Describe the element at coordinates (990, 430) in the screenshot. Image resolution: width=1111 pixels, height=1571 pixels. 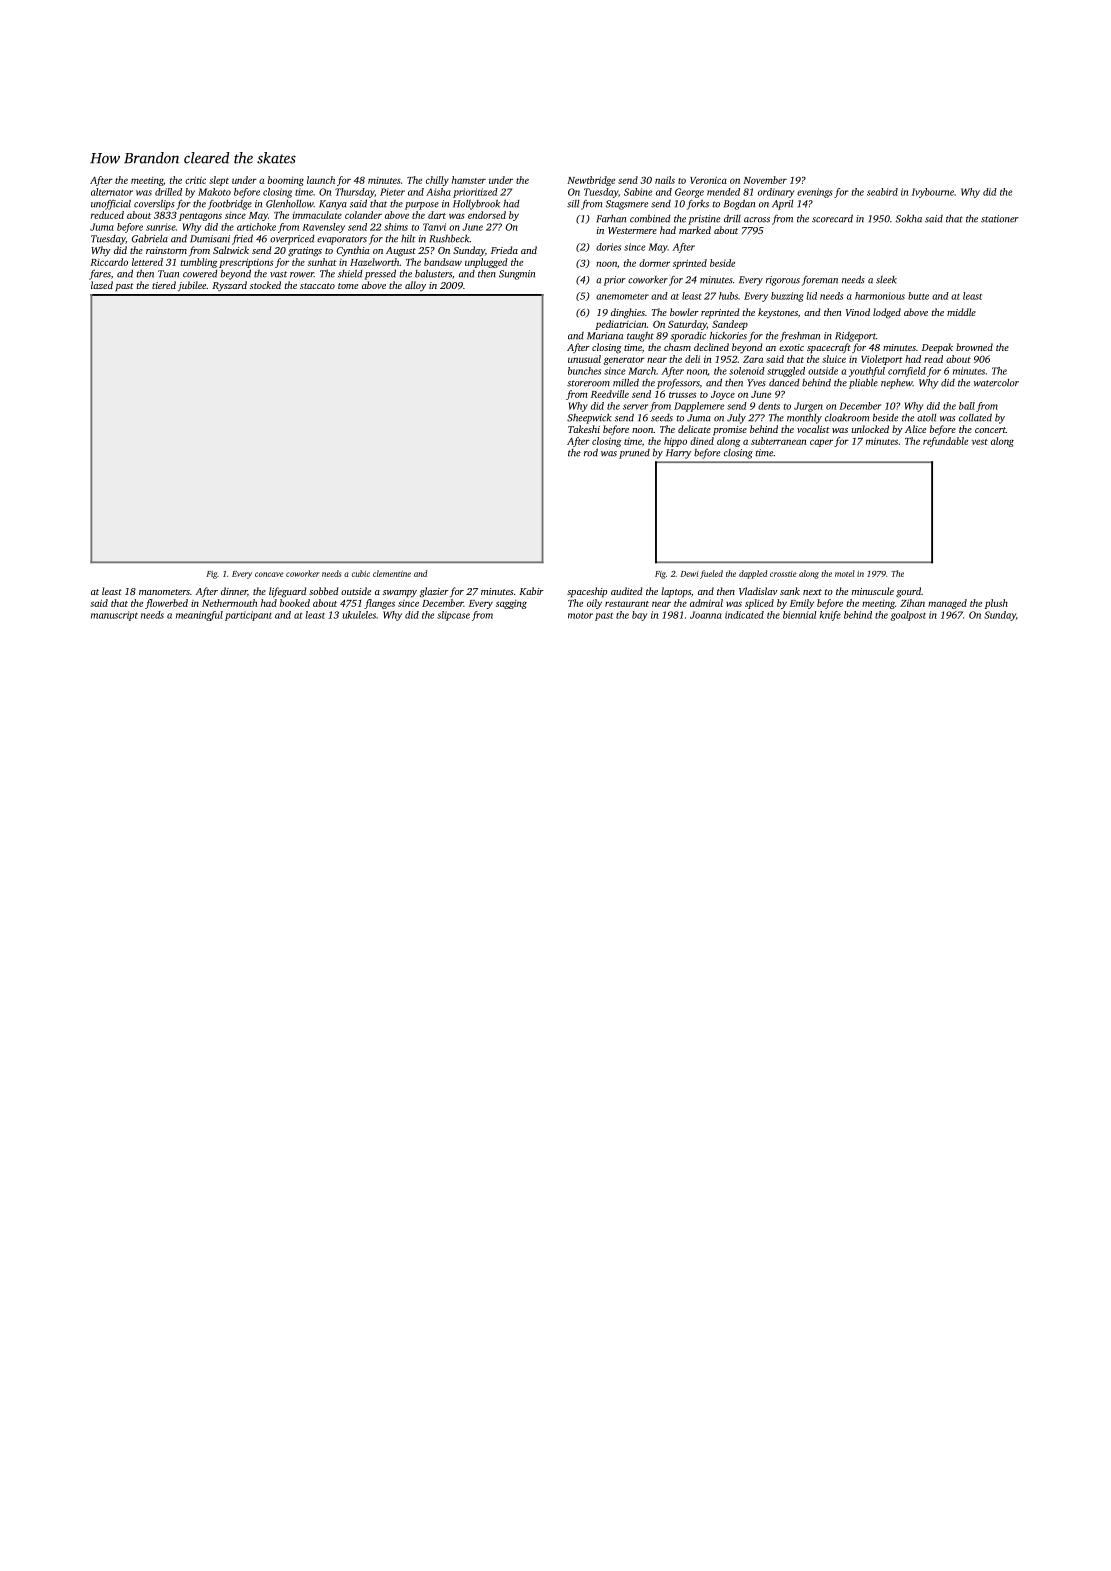
I see `concert` at that location.
